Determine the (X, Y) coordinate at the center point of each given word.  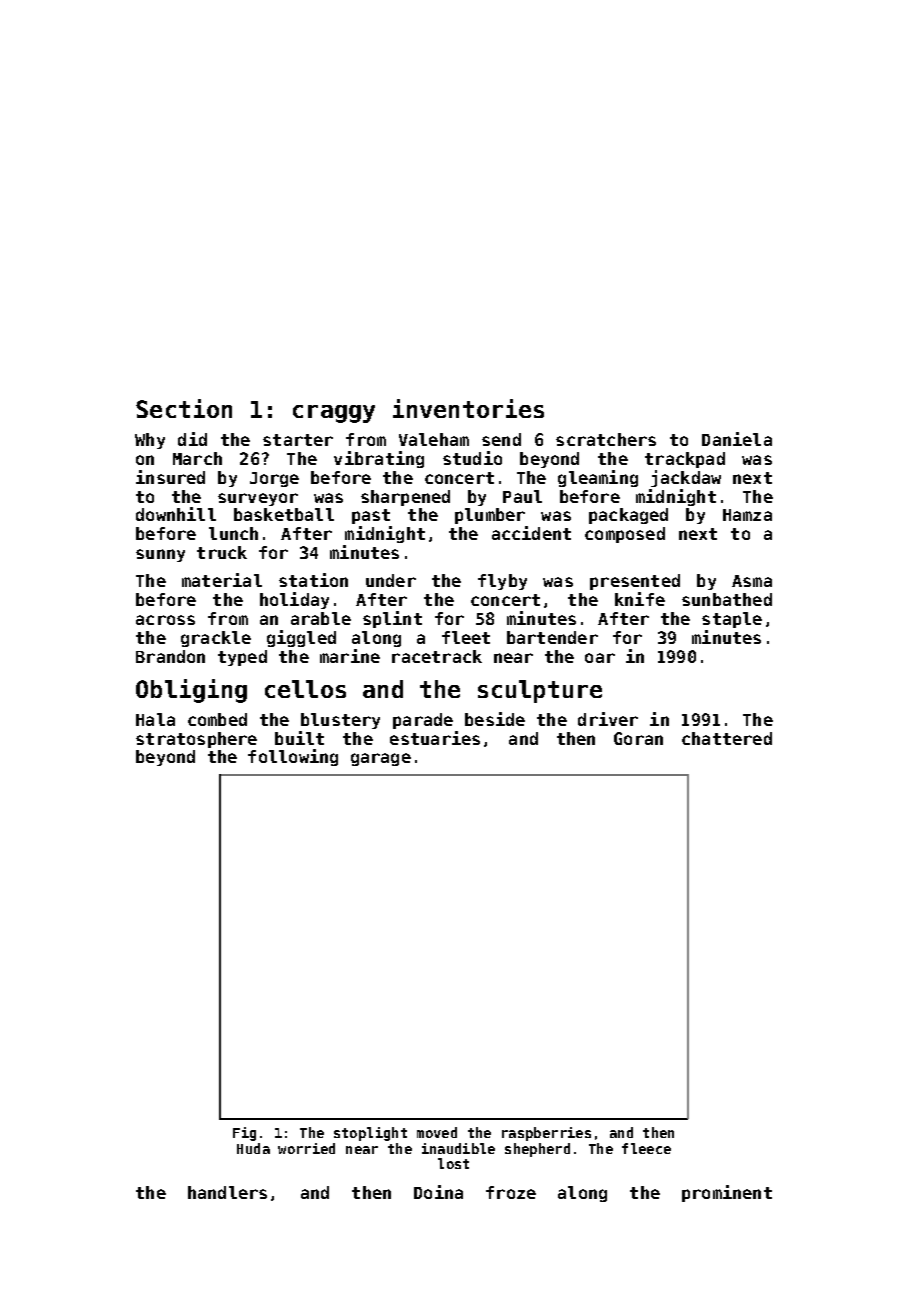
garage (381, 759)
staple (732, 620)
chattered (727, 738)
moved (437, 1132)
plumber (490, 516)
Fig (244, 1134)
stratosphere (196, 740)
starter (298, 440)
